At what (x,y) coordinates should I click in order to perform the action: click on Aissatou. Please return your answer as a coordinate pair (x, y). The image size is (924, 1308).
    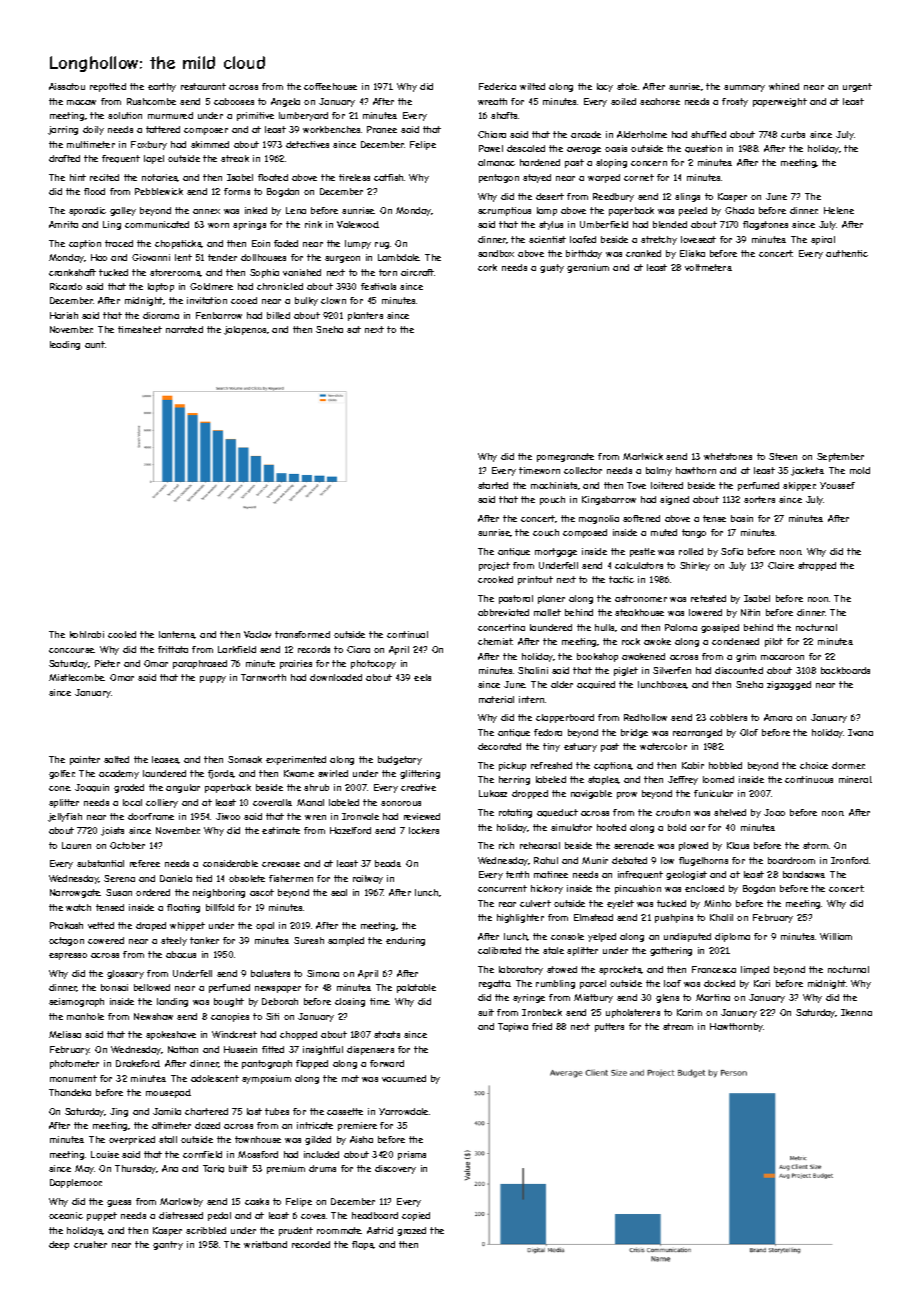
    Looking at the image, I should click on (67, 86).
